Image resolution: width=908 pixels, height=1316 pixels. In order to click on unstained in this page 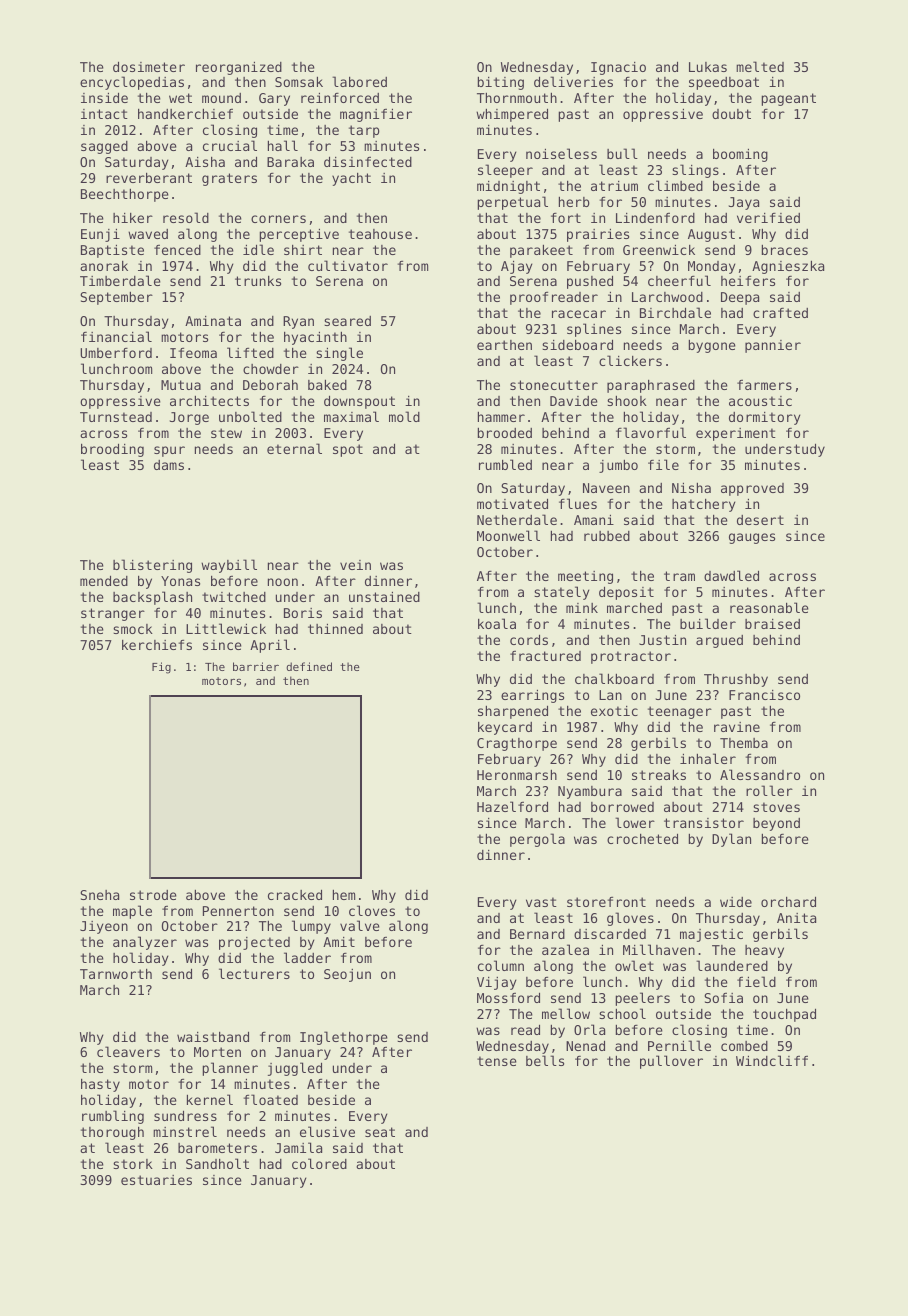, I will do `click(384, 596)`.
